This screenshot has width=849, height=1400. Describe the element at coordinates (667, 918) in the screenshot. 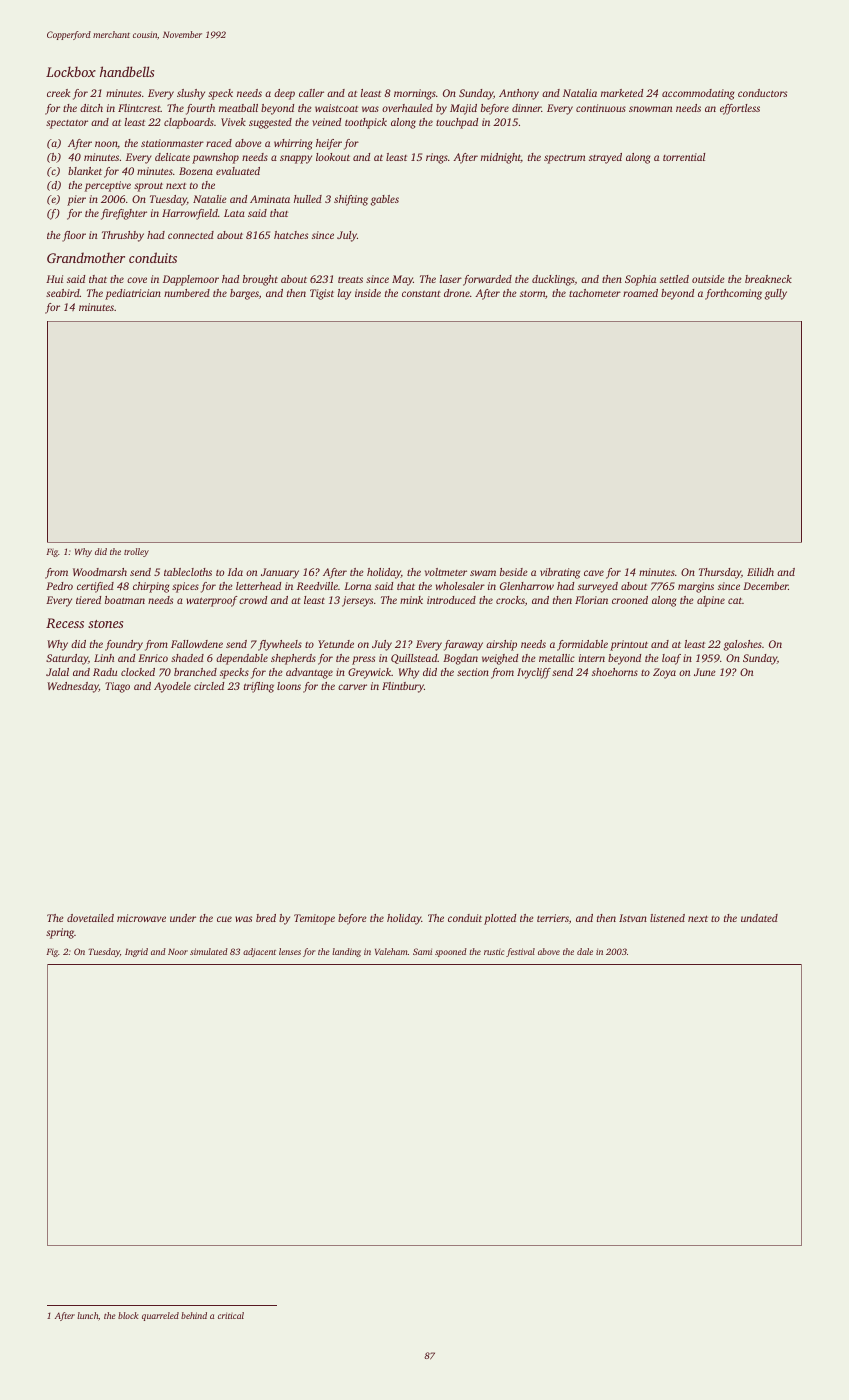

I see `listened` at that location.
